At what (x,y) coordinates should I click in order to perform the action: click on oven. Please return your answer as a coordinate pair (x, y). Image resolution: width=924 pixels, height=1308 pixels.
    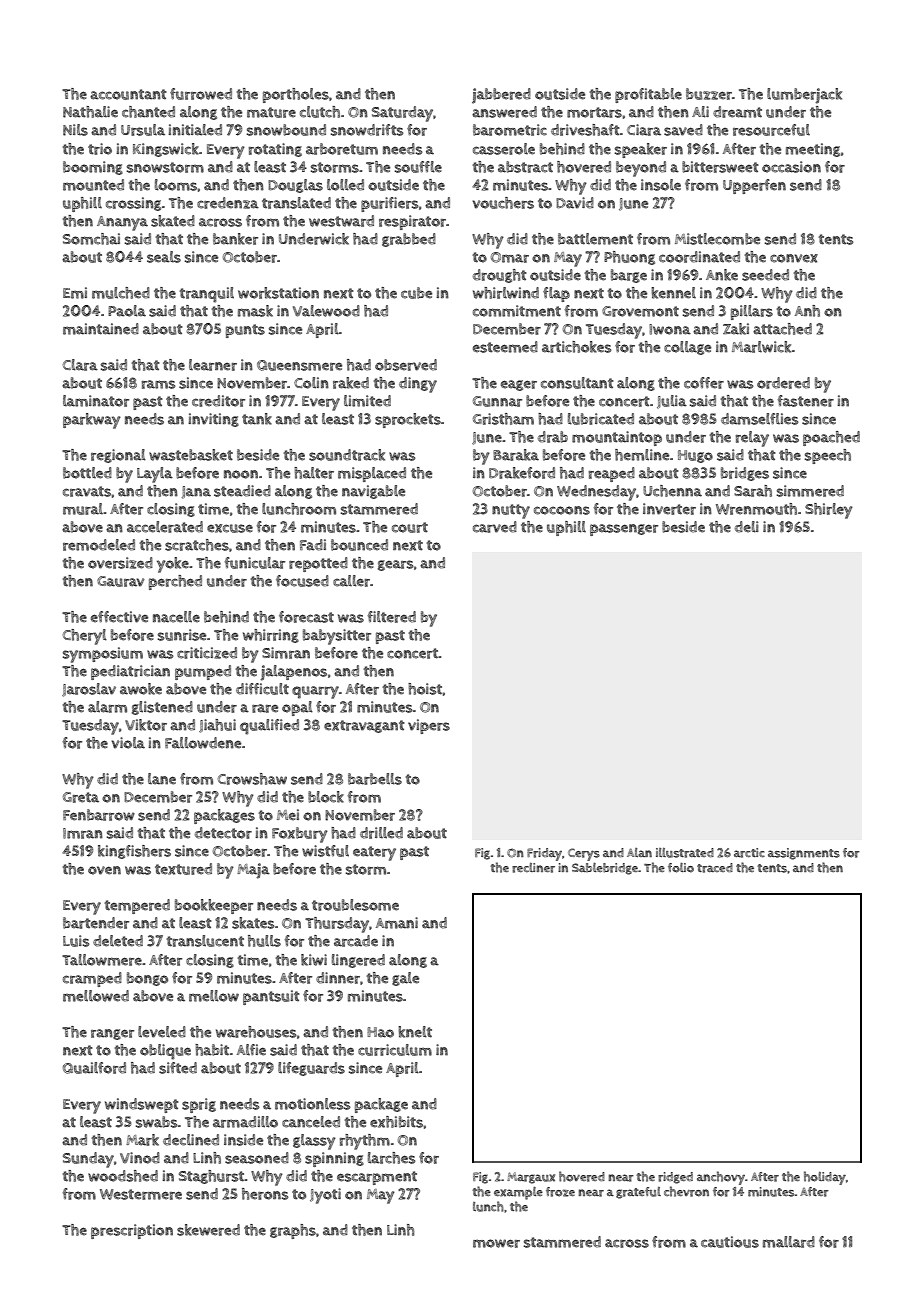
    Looking at the image, I should click on (104, 870).
